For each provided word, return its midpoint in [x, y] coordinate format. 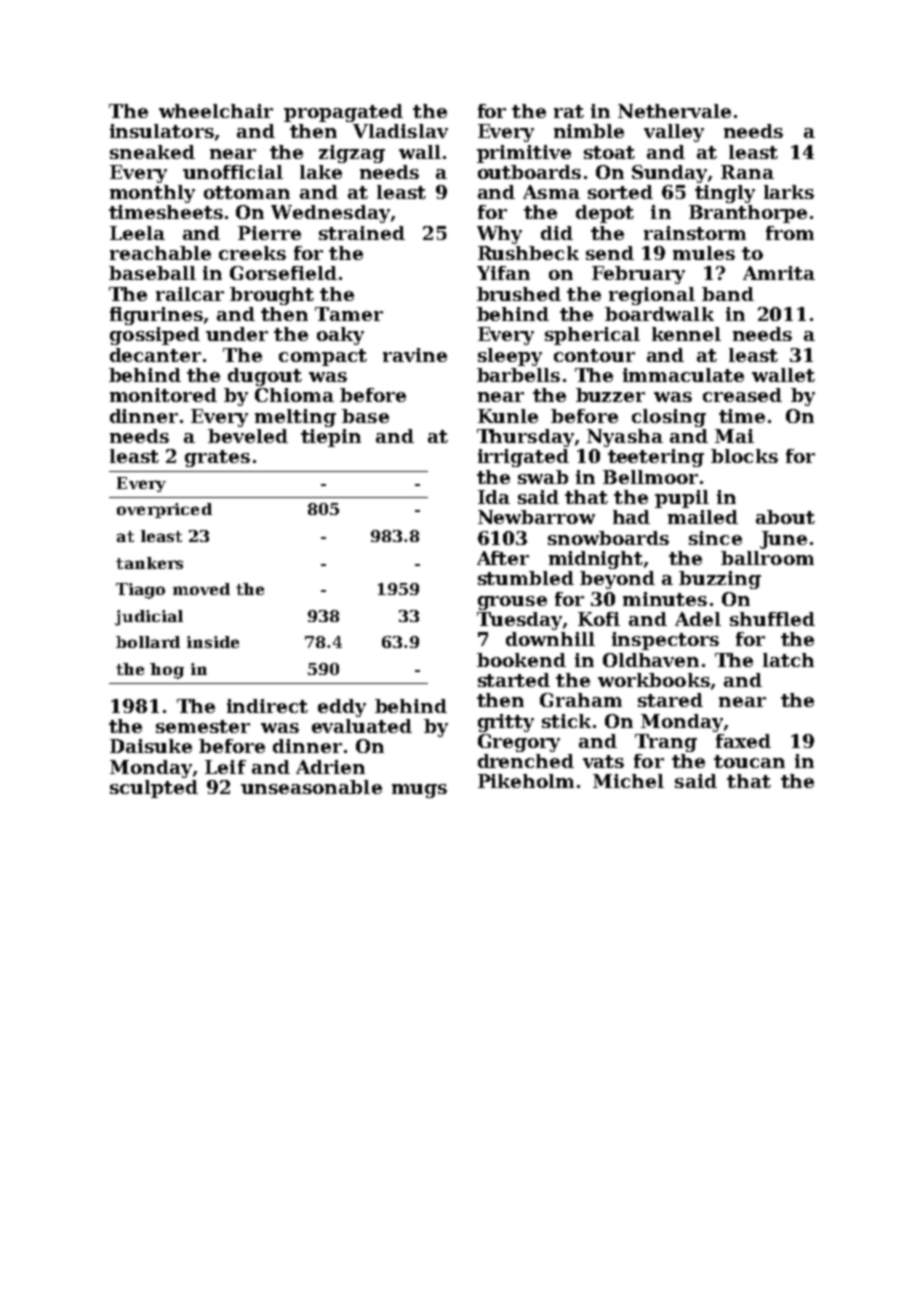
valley [674, 133]
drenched [526, 761]
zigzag [352, 154]
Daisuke [151, 746]
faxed [743, 741]
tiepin [331, 438]
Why [499, 235]
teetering [656, 458]
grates [217, 458]
